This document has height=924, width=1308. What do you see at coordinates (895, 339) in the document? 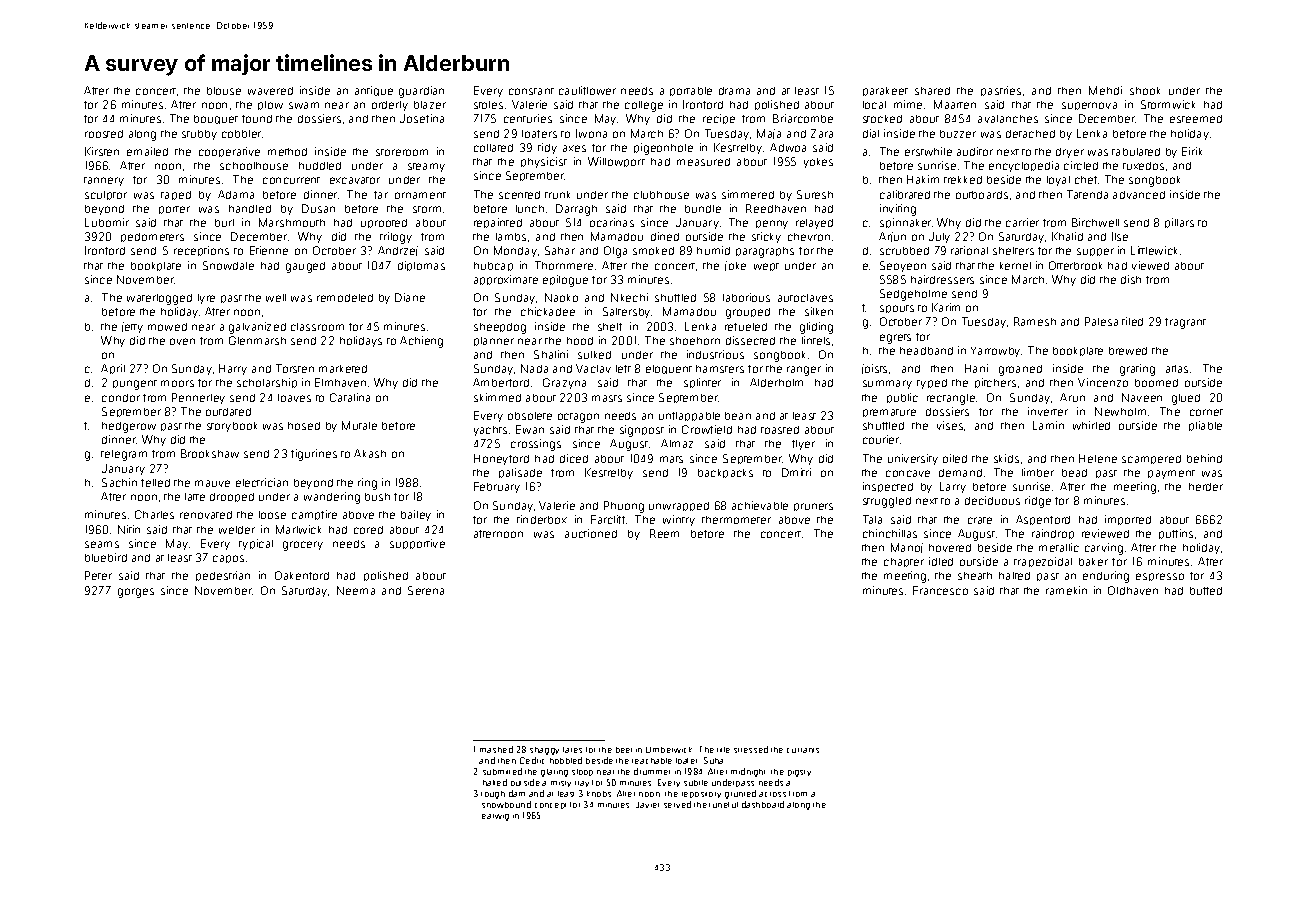
I see `egrets` at bounding box center [895, 339].
